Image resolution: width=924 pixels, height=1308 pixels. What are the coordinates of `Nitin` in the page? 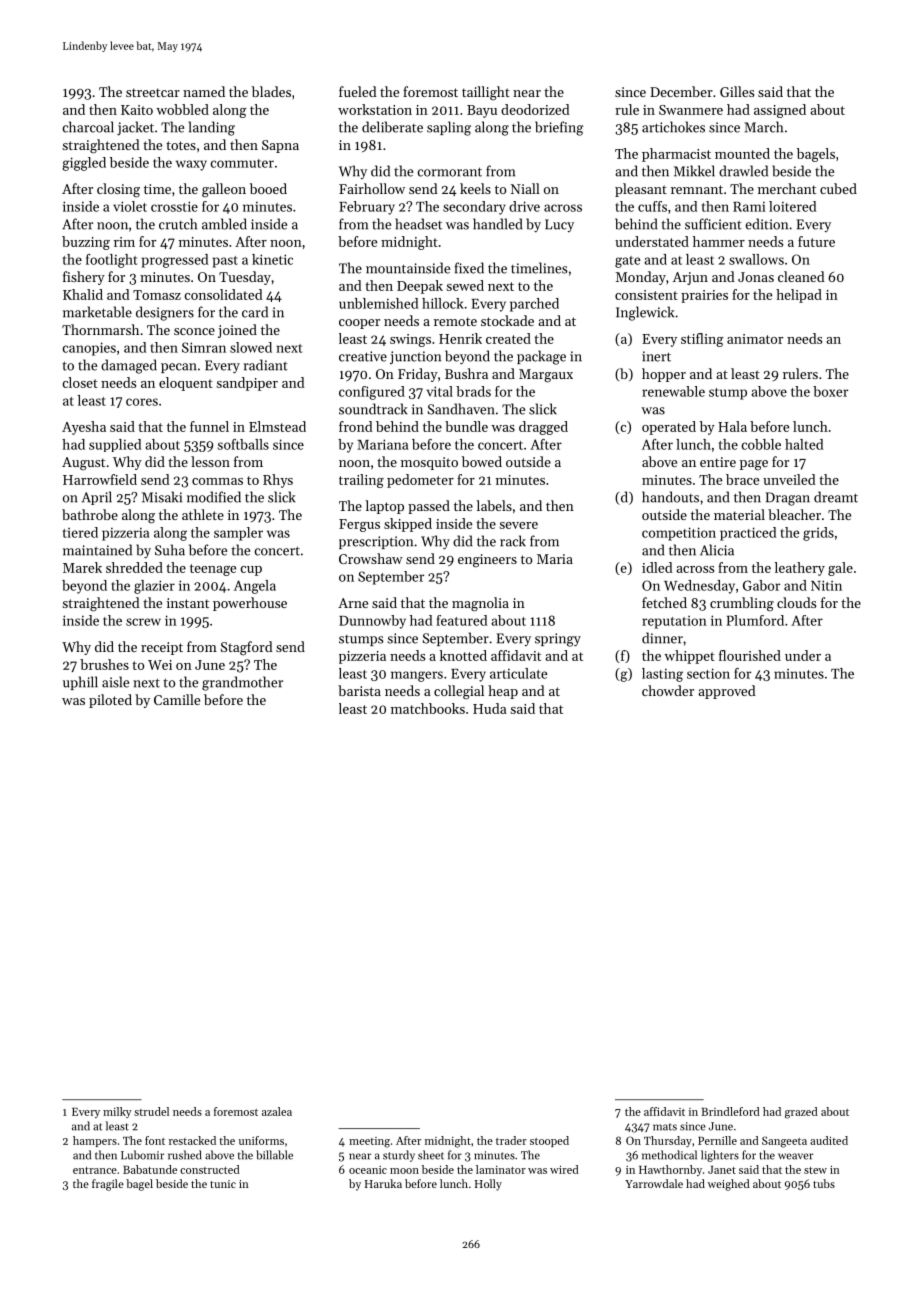 It's located at (826, 585).
